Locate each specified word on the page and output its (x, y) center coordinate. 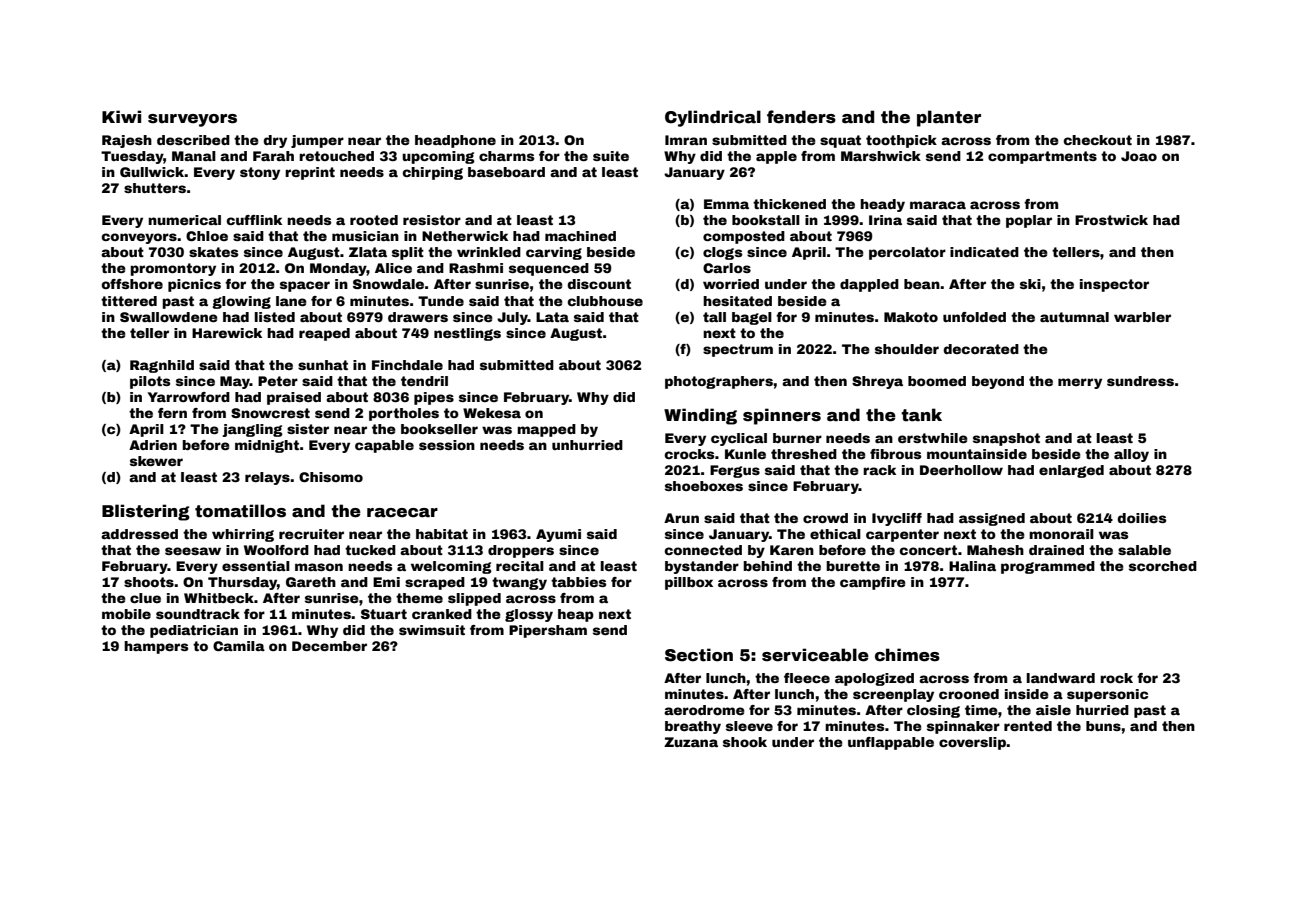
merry (1080, 383)
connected (703, 550)
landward (1061, 678)
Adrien (153, 445)
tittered (129, 301)
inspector (1114, 285)
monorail (1061, 534)
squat (840, 141)
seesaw (193, 551)
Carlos (727, 268)
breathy (693, 727)
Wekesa (492, 413)
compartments (1042, 157)
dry (275, 141)
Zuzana (691, 742)
